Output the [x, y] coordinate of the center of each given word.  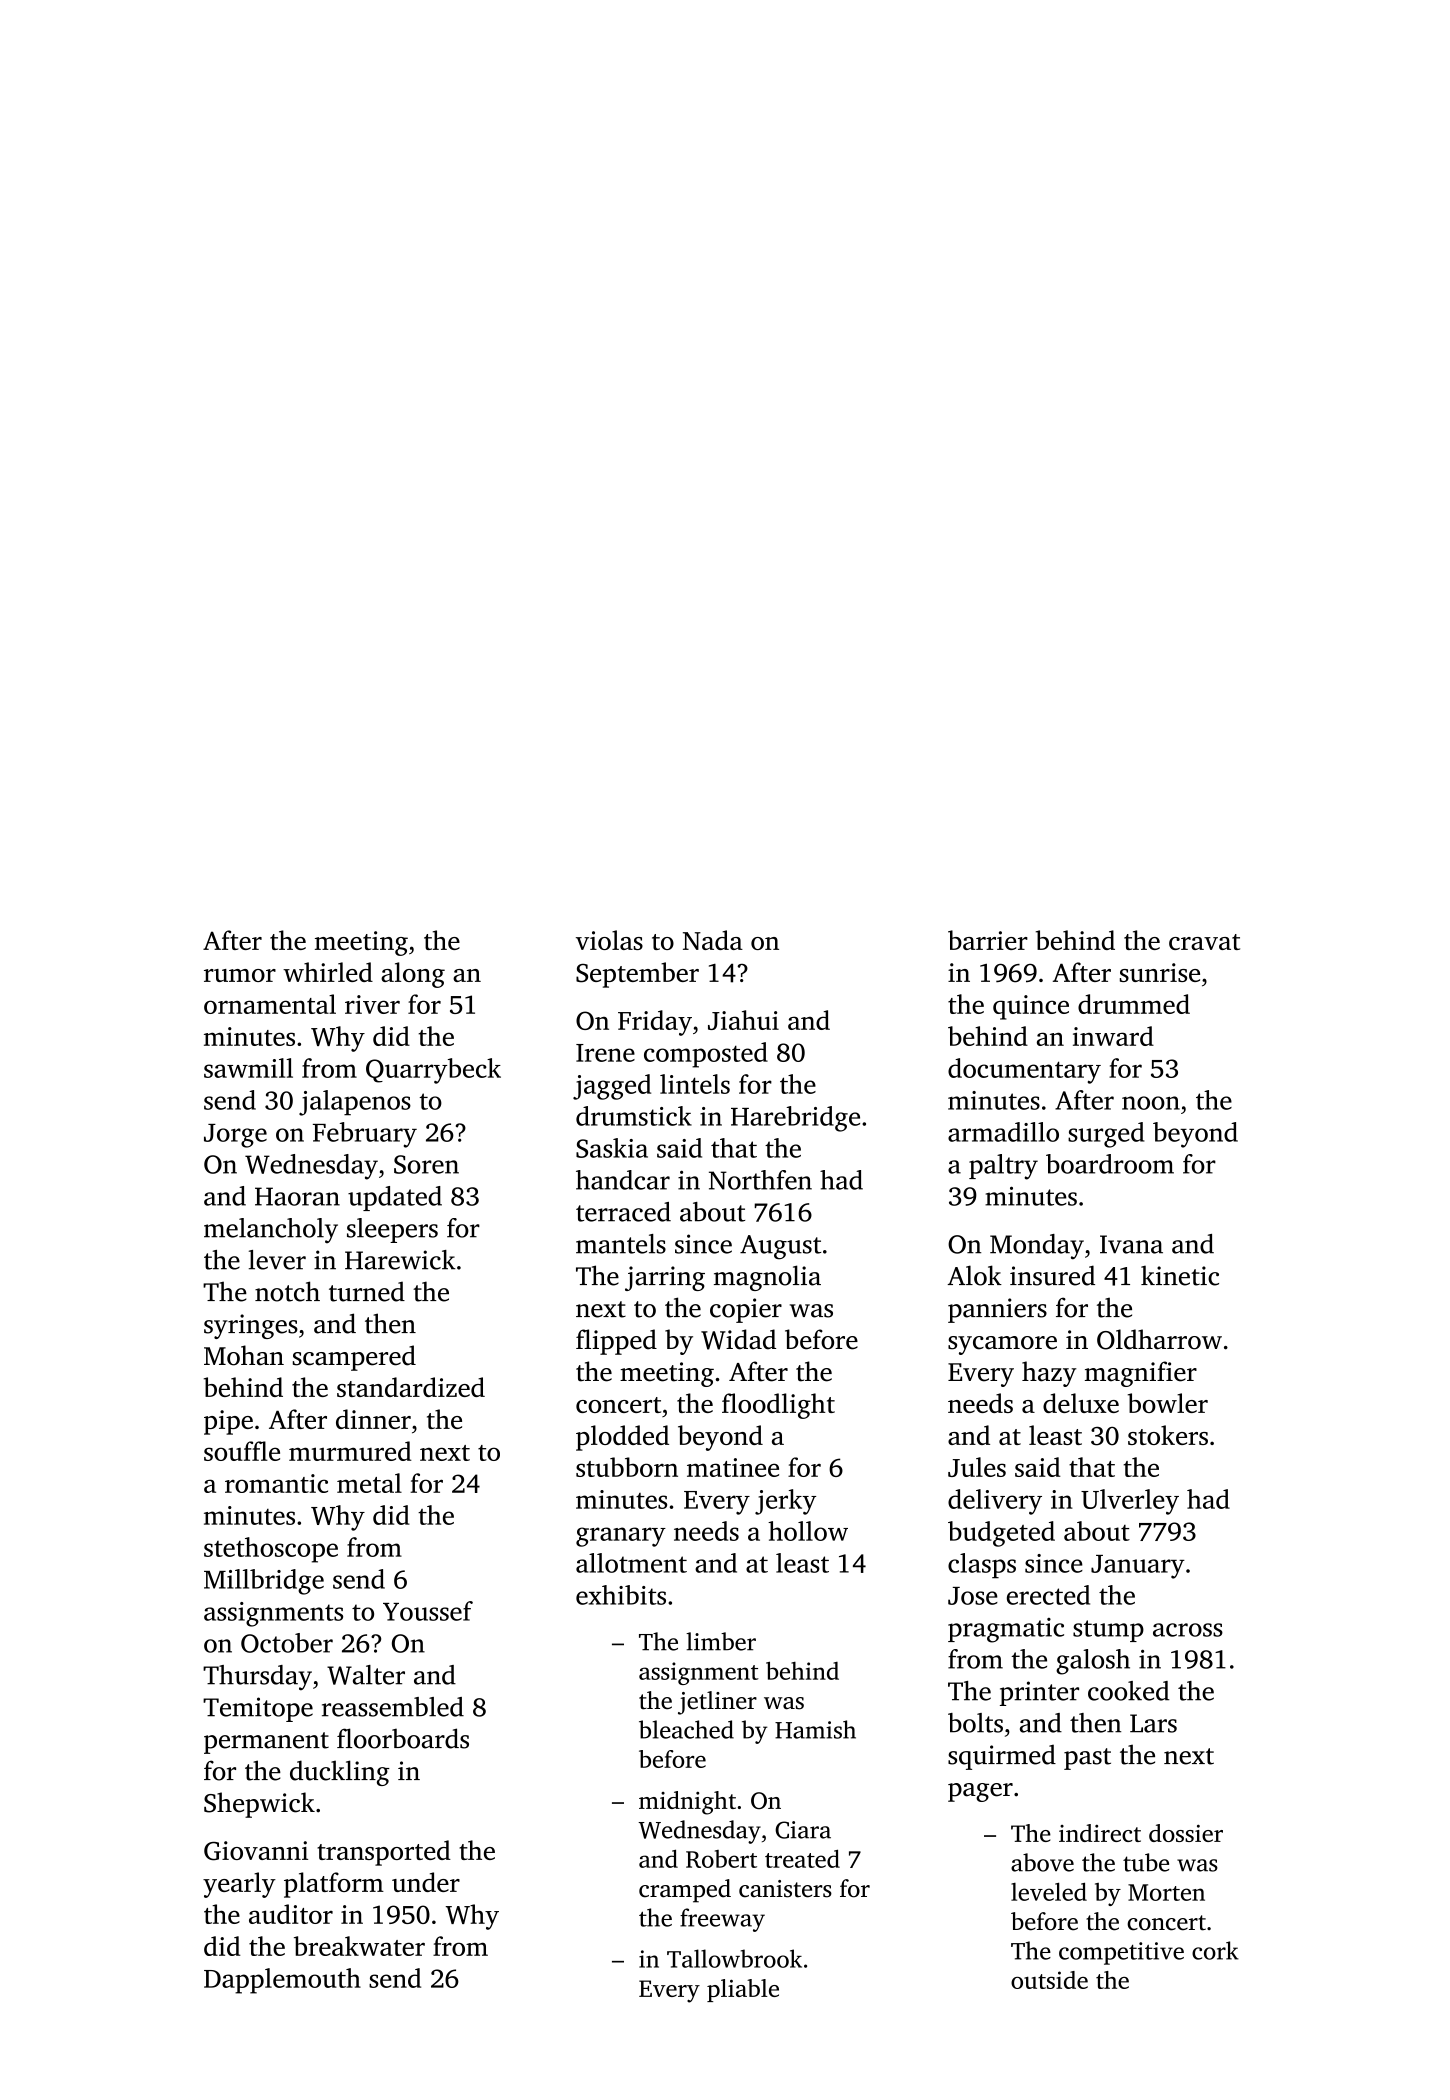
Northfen [760, 1180]
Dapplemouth [282, 1981]
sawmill [248, 1068]
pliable [743, 1990]
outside [1049, 1980]
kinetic [1180, 1275]
